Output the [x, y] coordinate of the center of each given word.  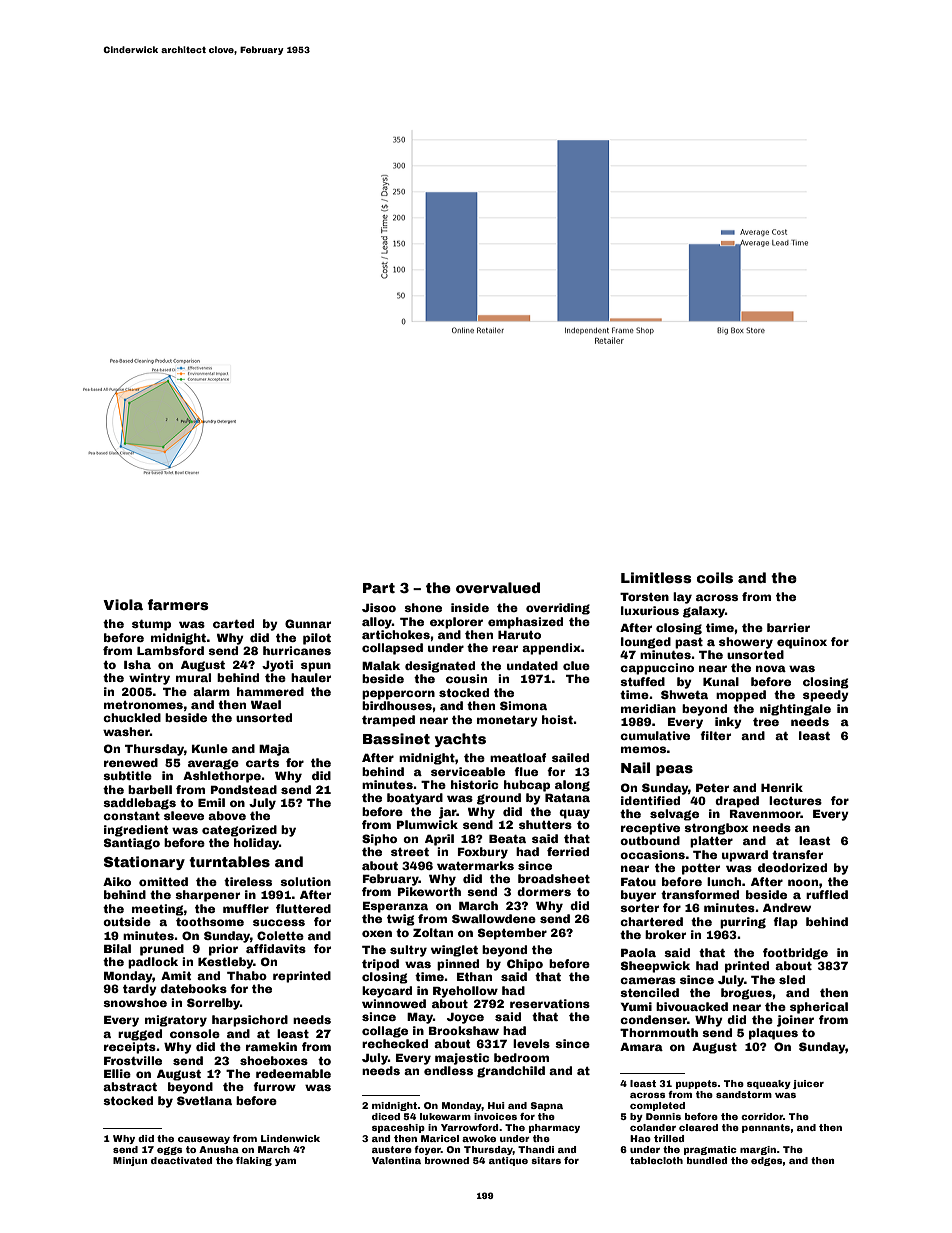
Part [379, 588]
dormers [544, 891]
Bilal [117, 948]
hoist [557, 719]
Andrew [787, 907]
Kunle [210, 748]
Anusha [219, 1149]
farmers [178, 604]
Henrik [782, 787]
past [689, 643]
